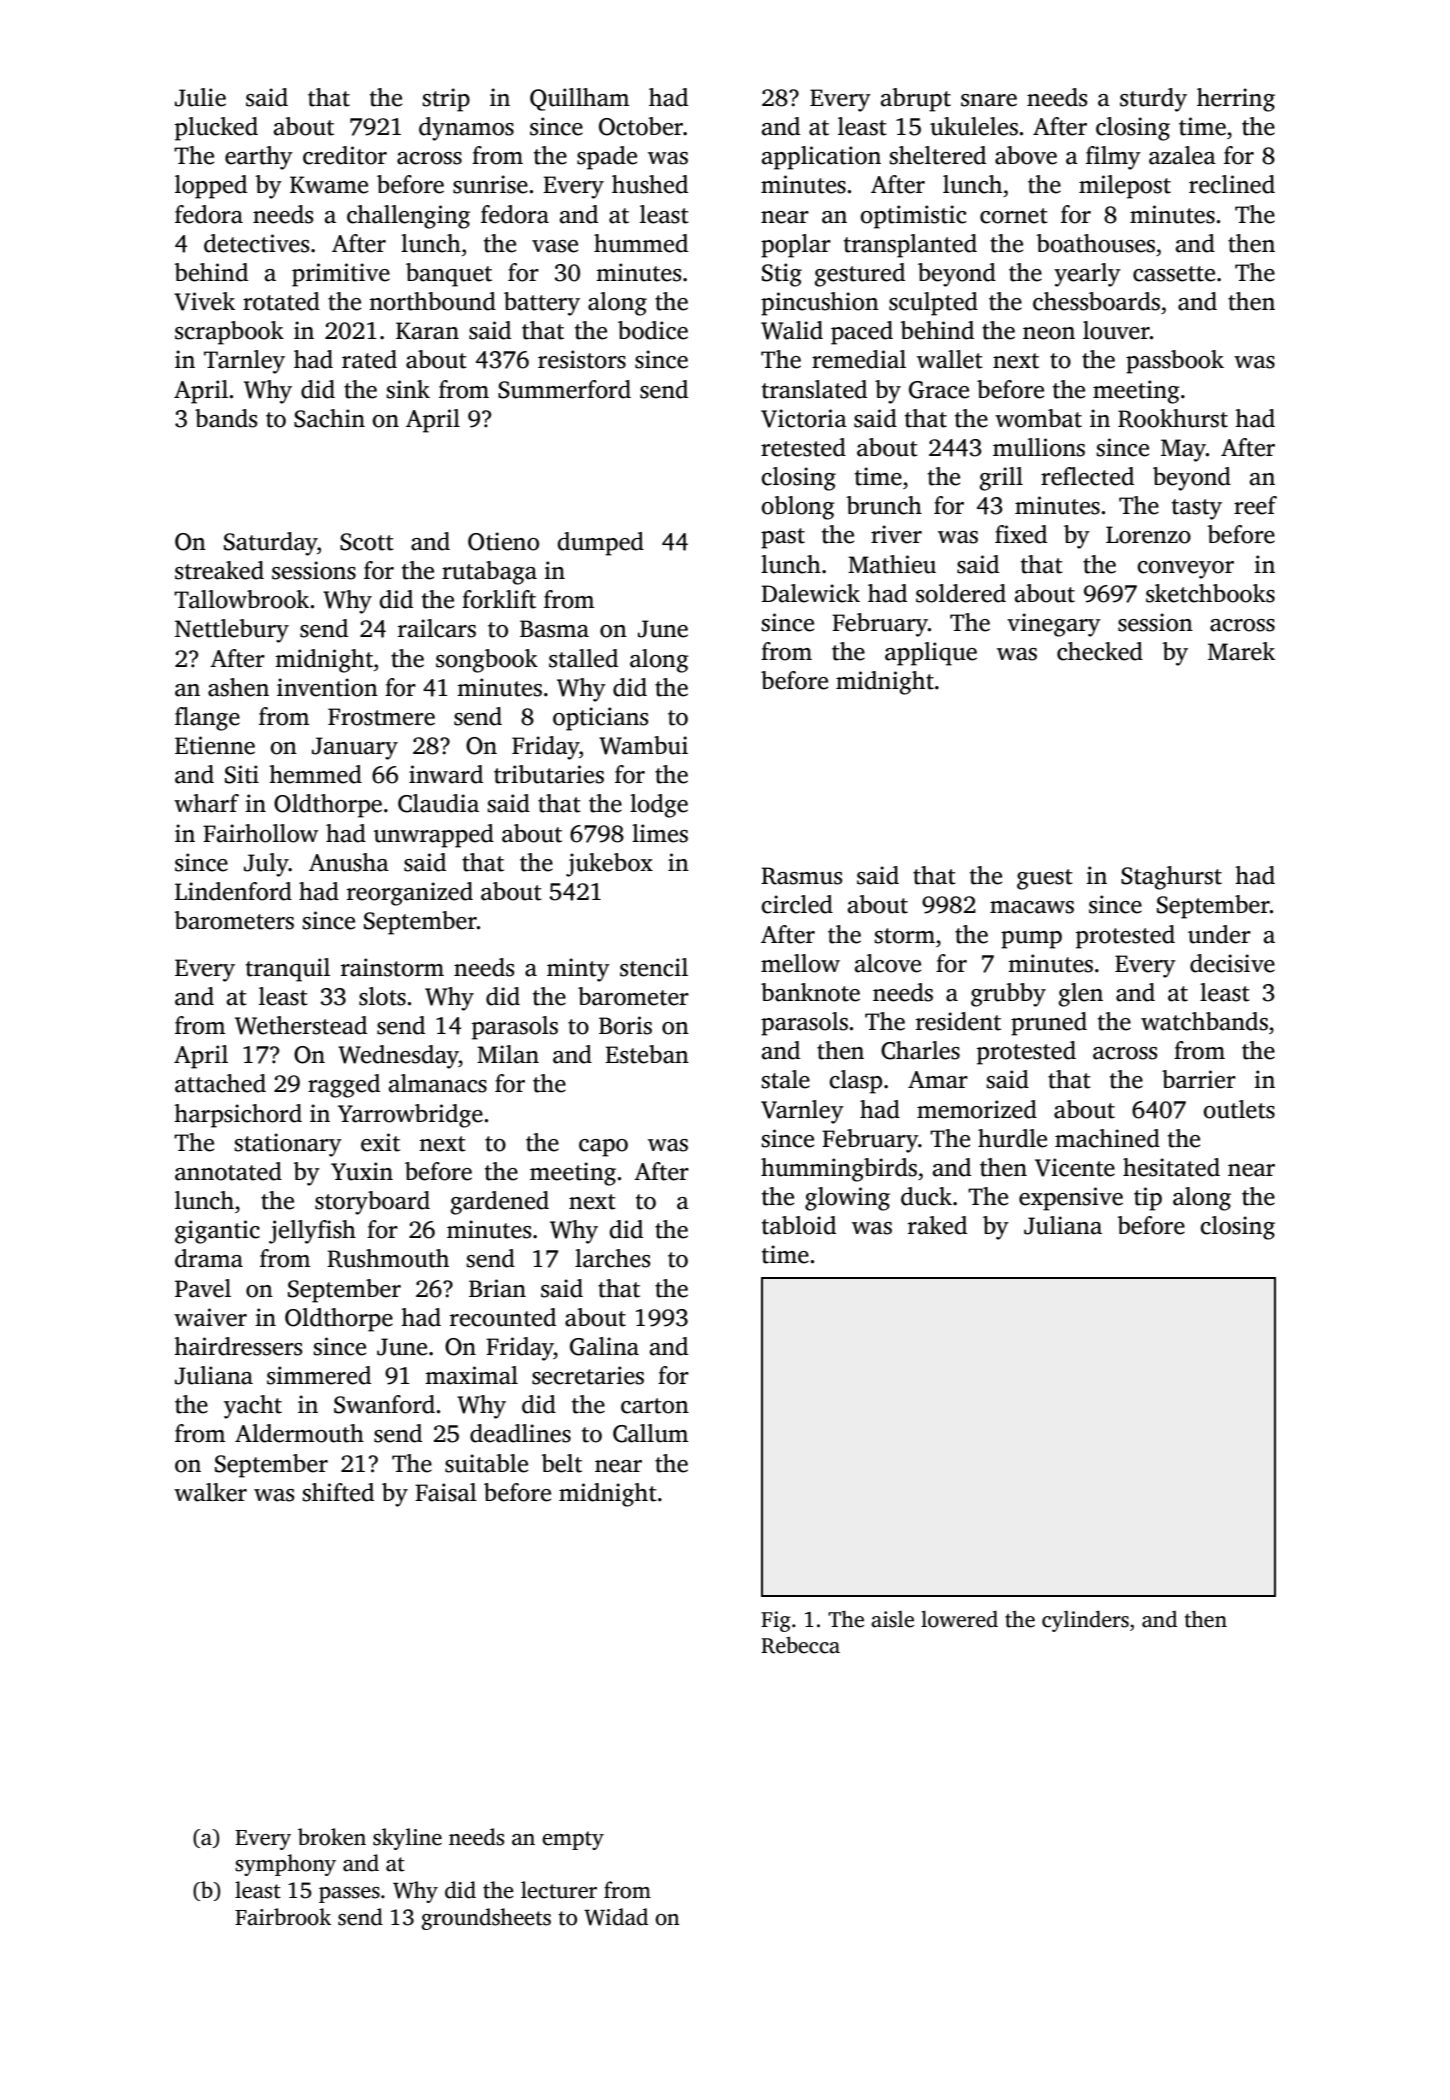 The image size is (1450, 2100). Describe the element at coordinates (332, 1837) in the document. I see `broken` at that location.
